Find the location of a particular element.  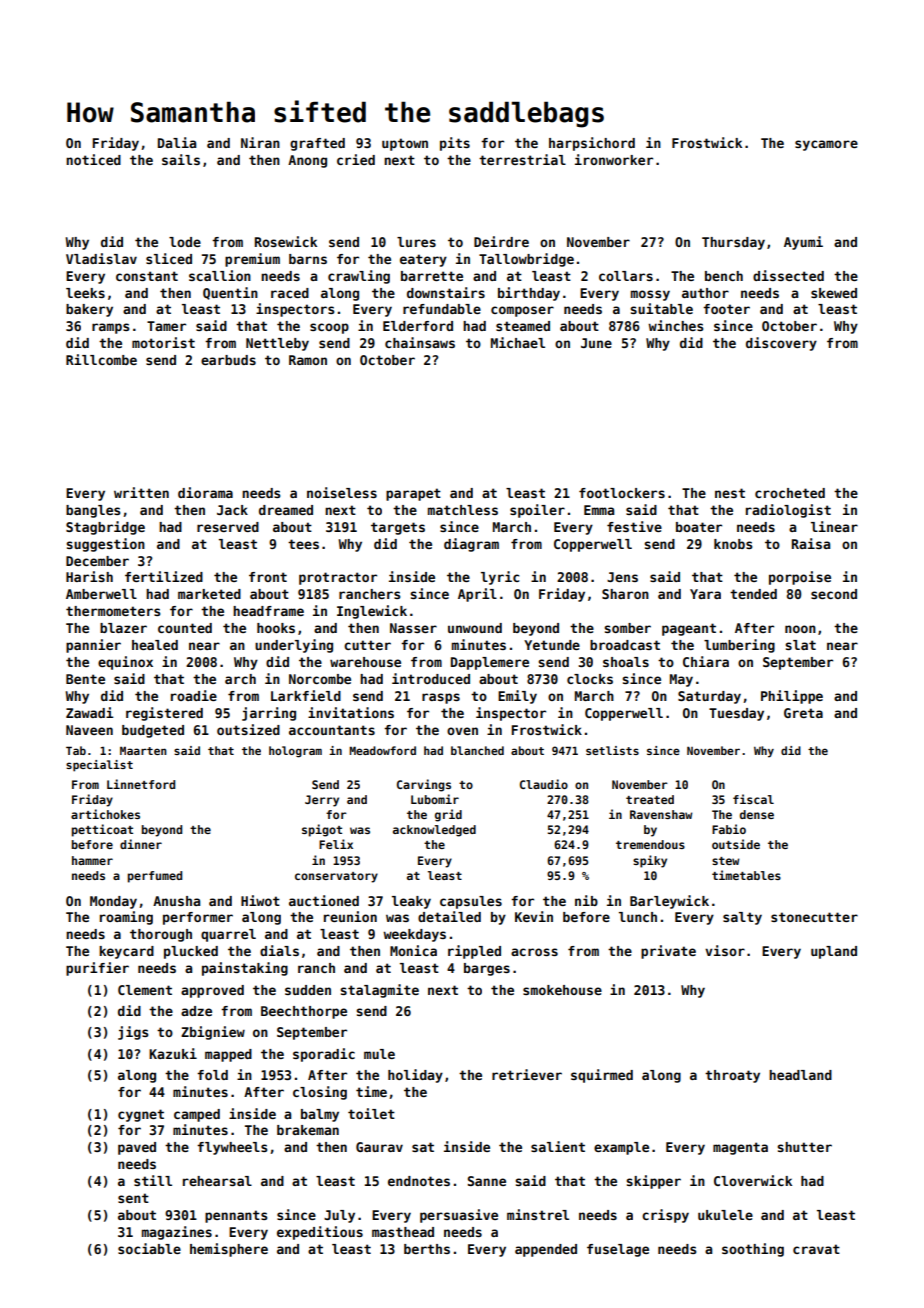

Monica is located at coordinates (413, 950).
